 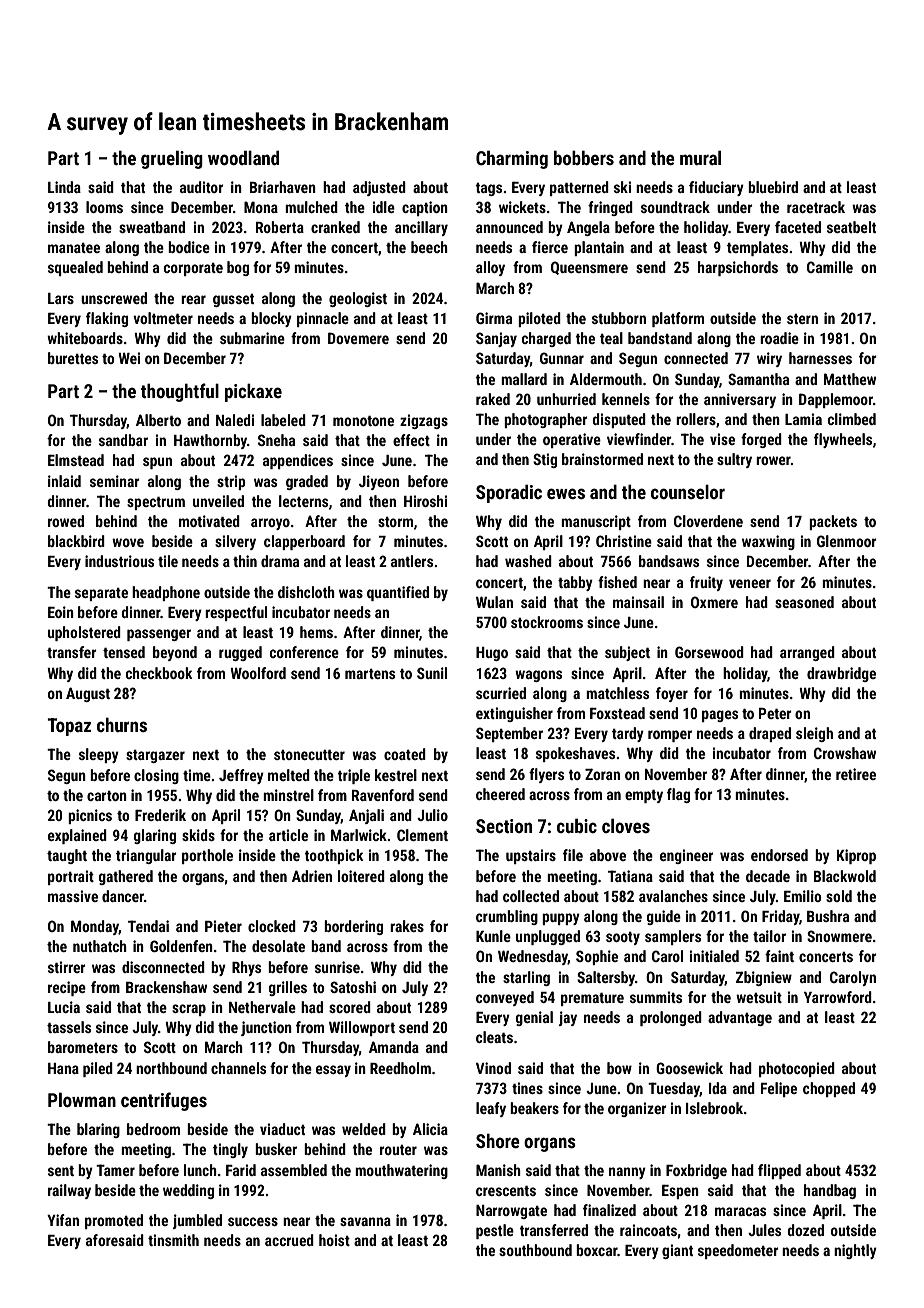 I want to click on mural, so click(x=700, y=158).
